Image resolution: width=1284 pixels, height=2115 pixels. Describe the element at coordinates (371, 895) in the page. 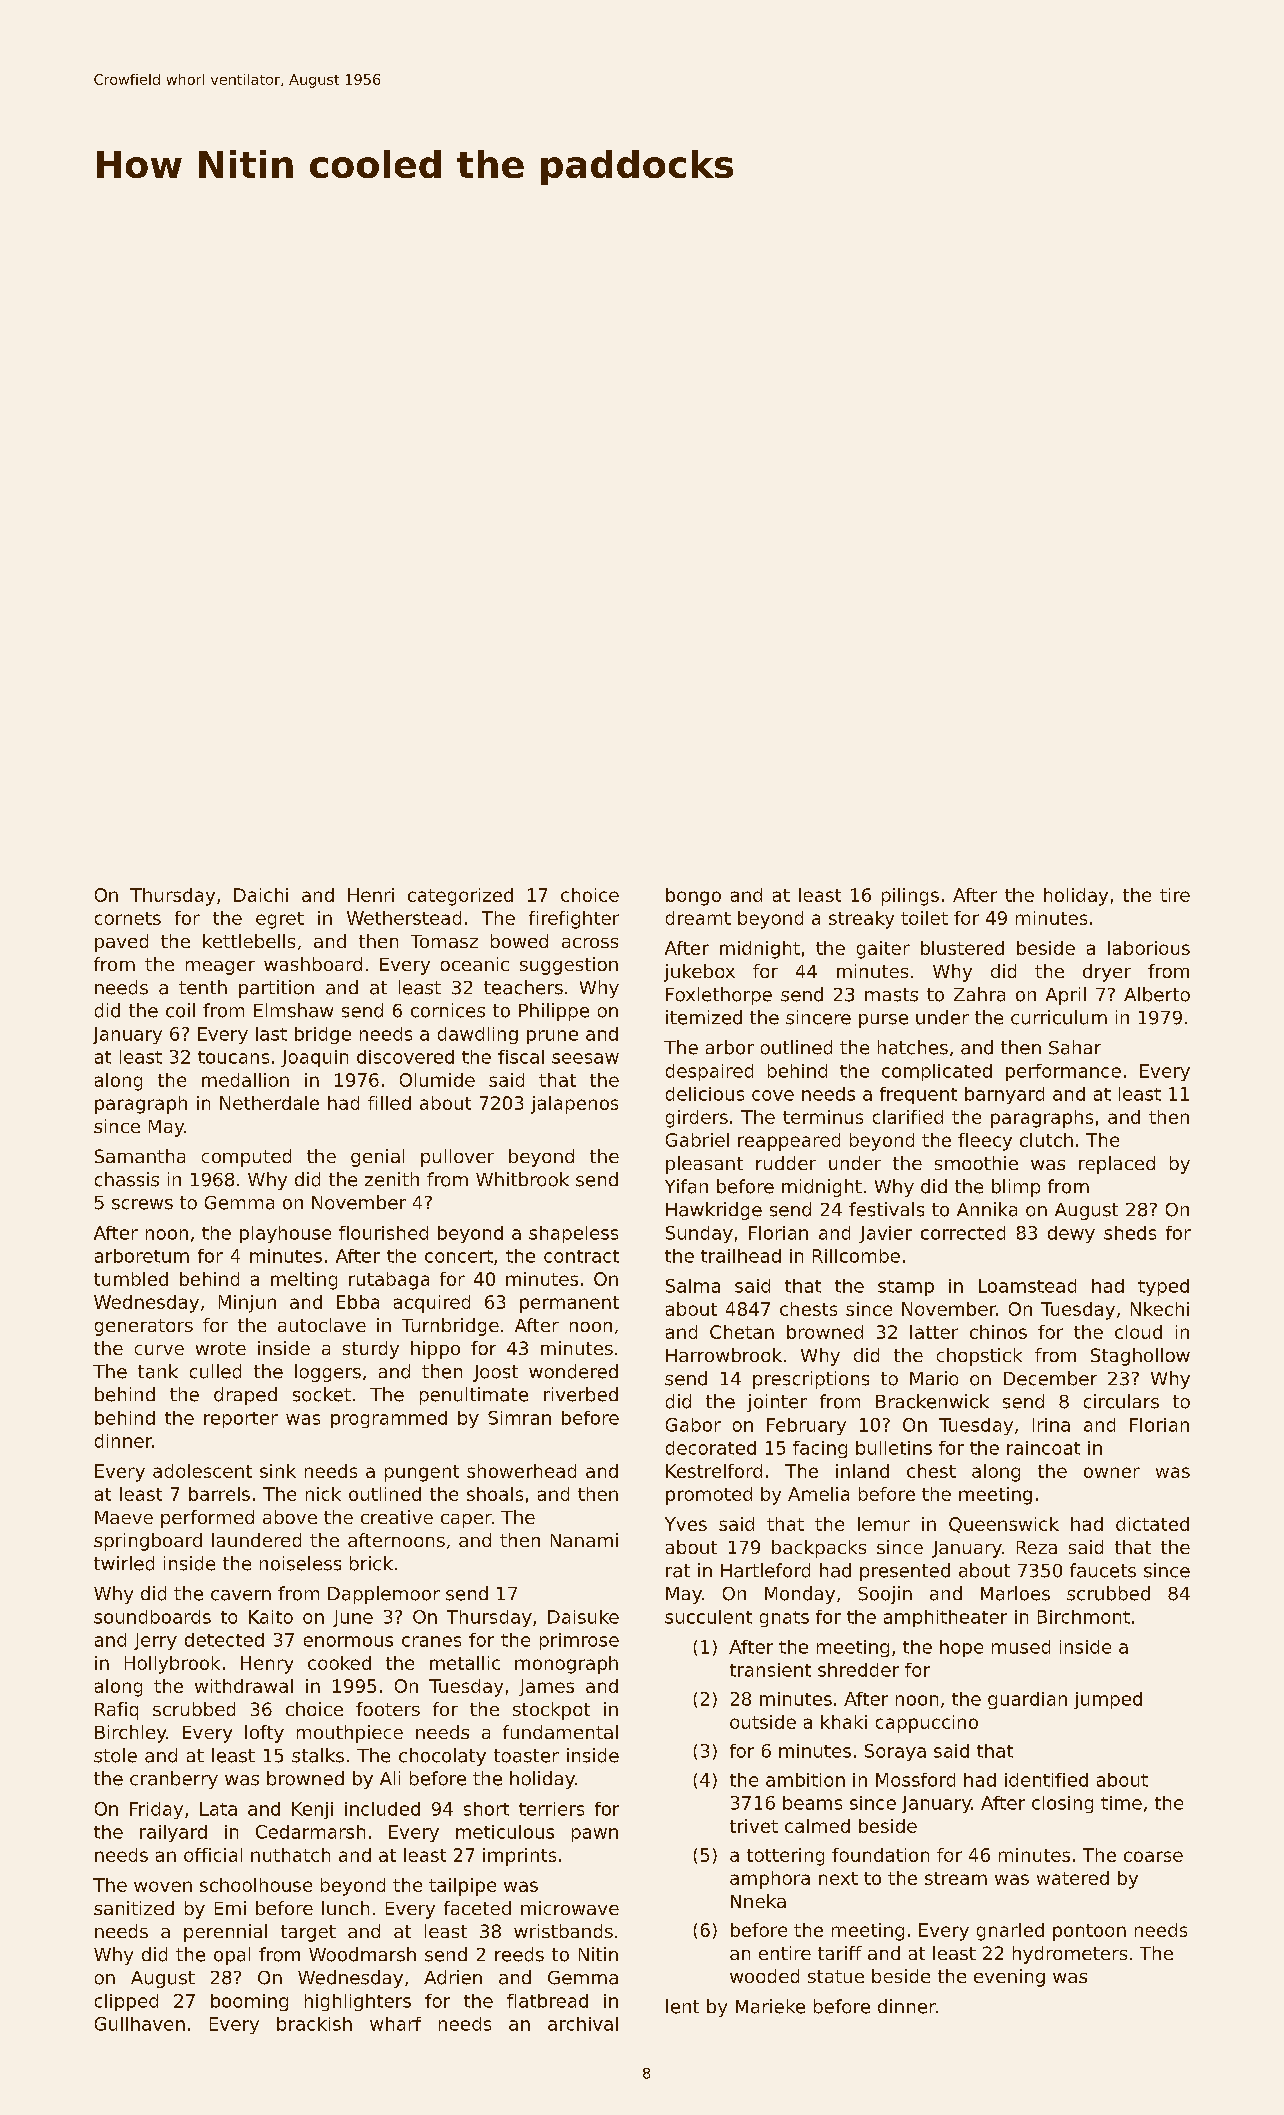

I see `Henri` at that location.
